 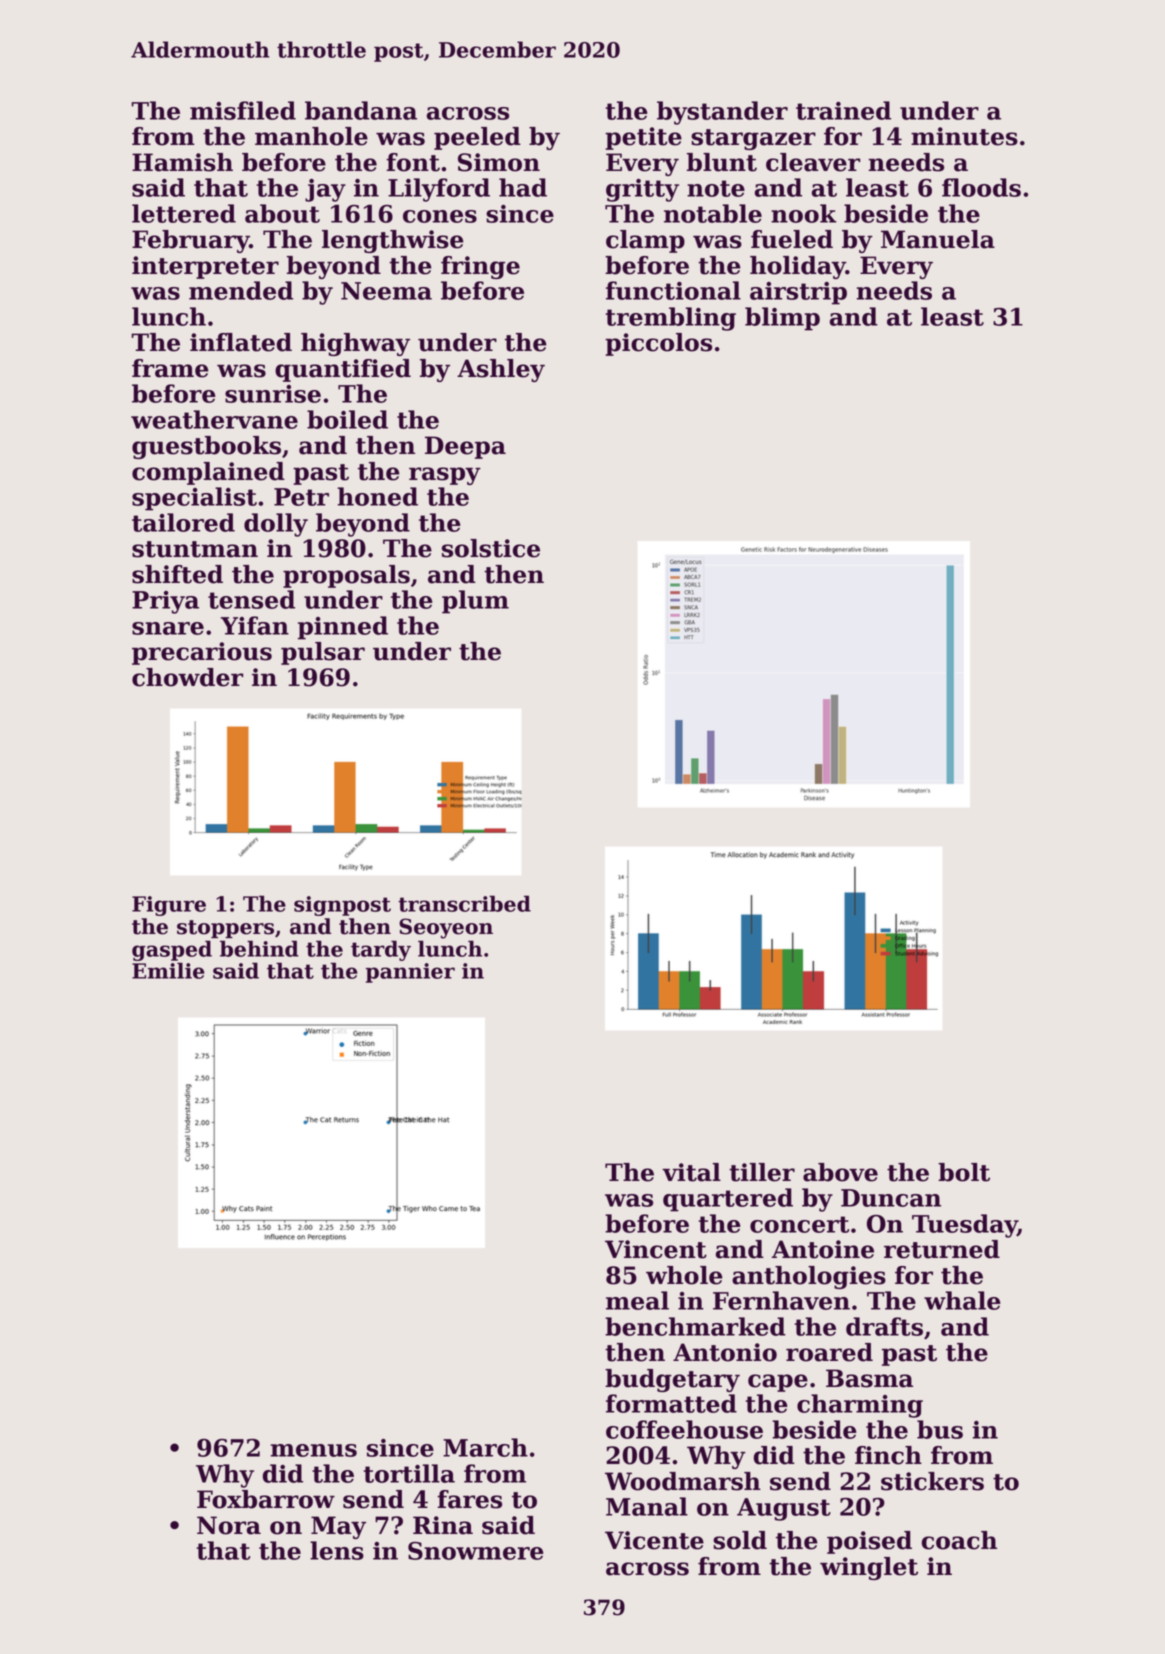 I want to click on notable, so click(x=713, y=213).
